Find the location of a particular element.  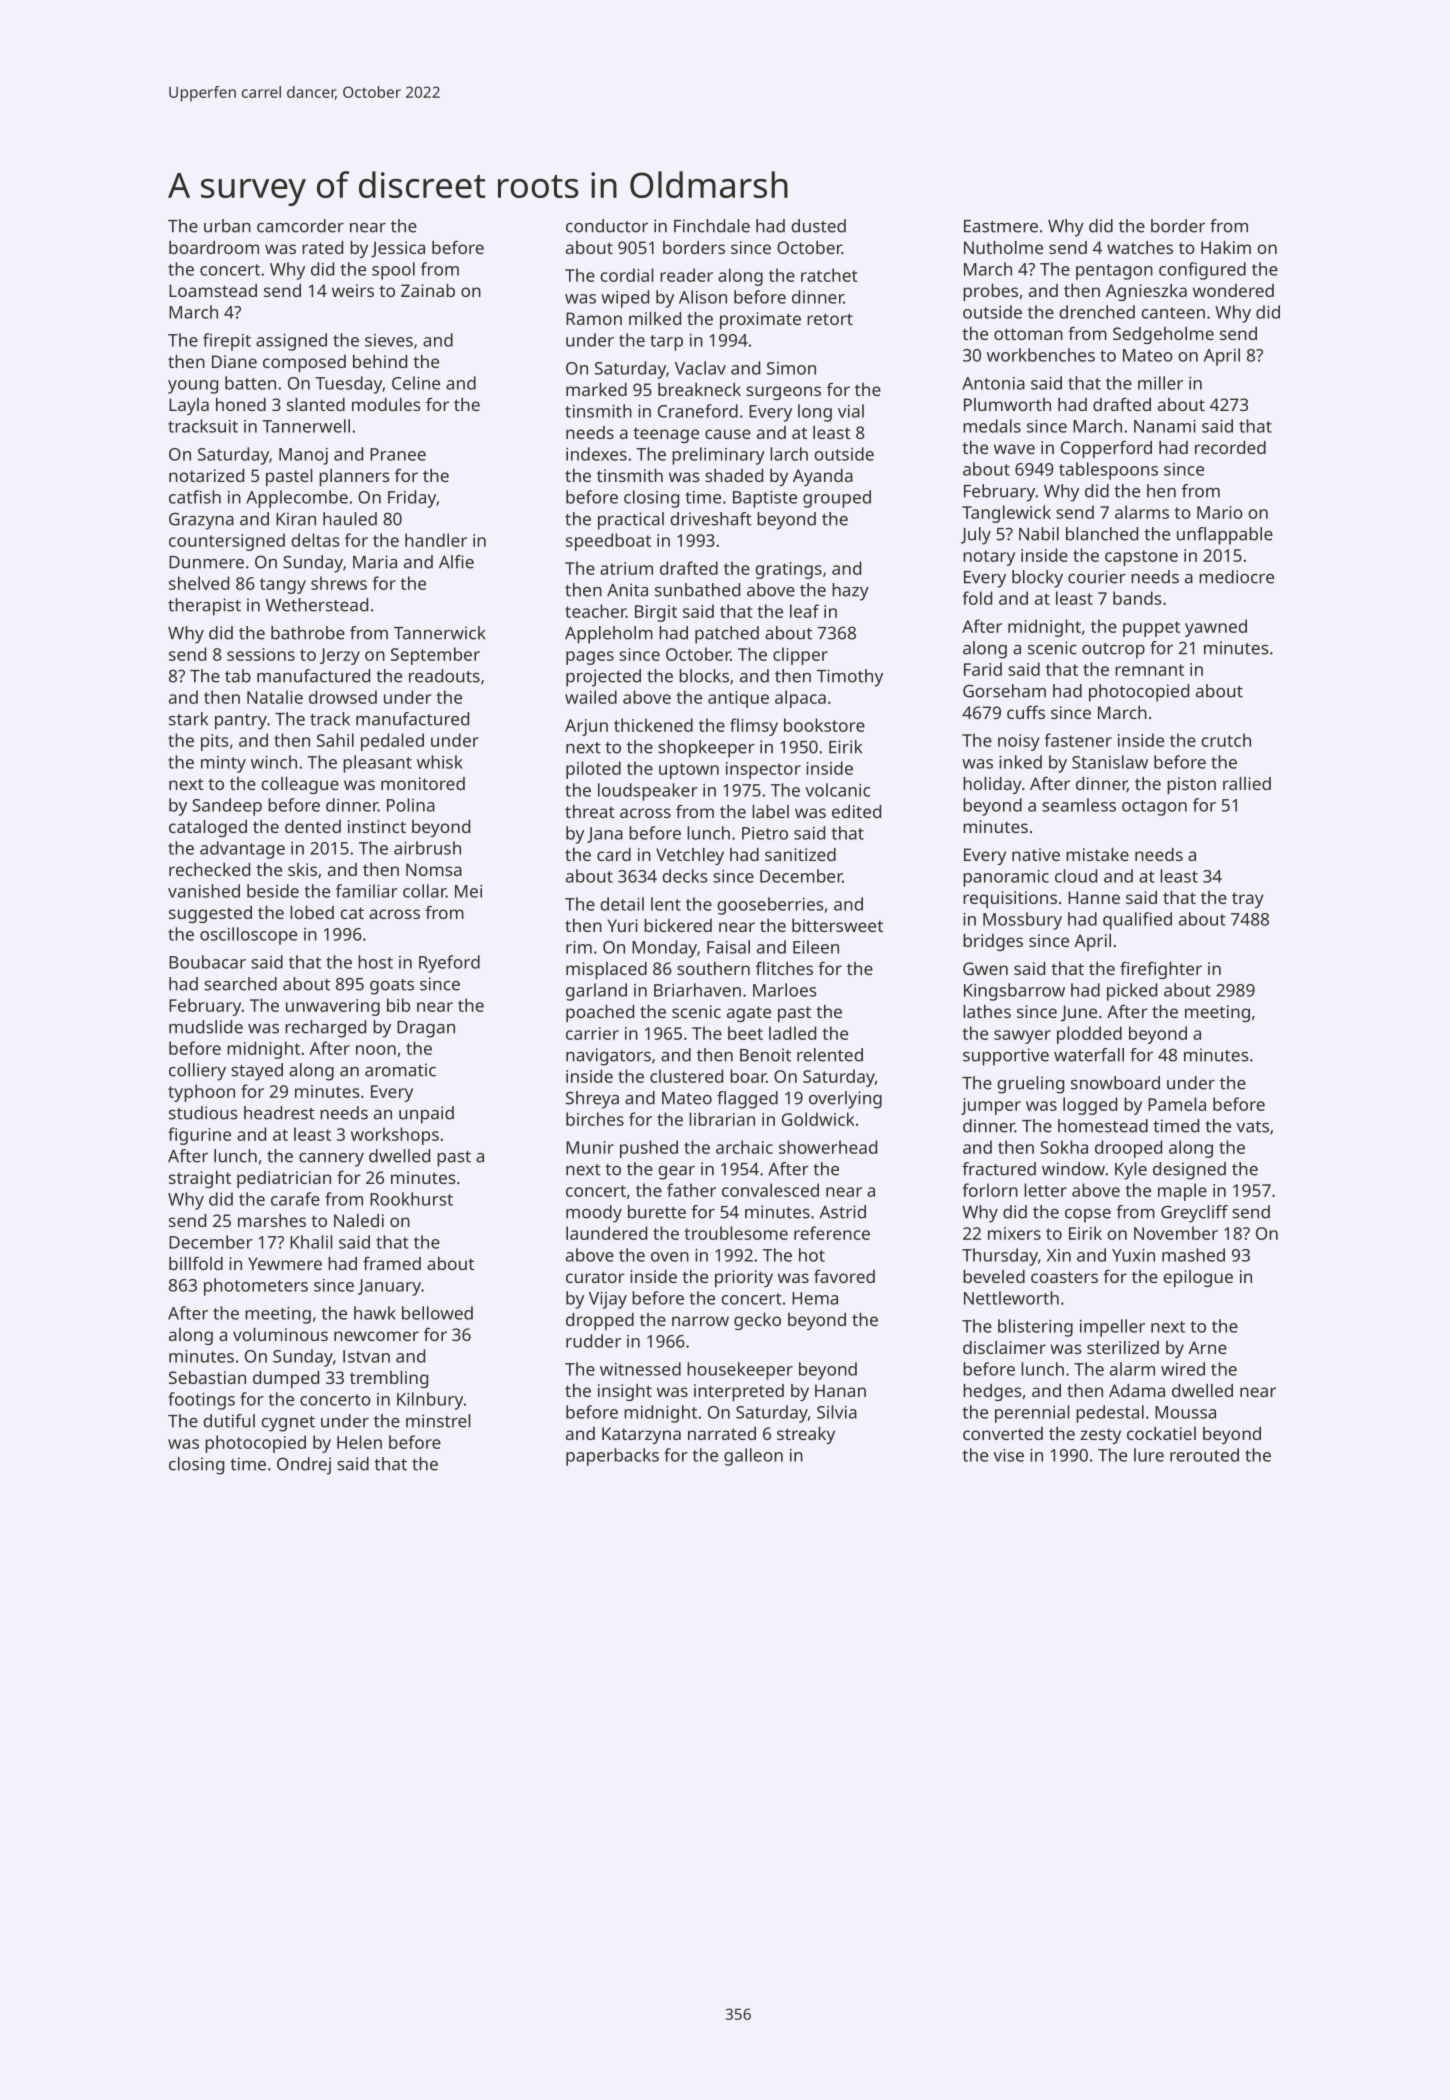

camcorder is located at coordinates (300, 226).
